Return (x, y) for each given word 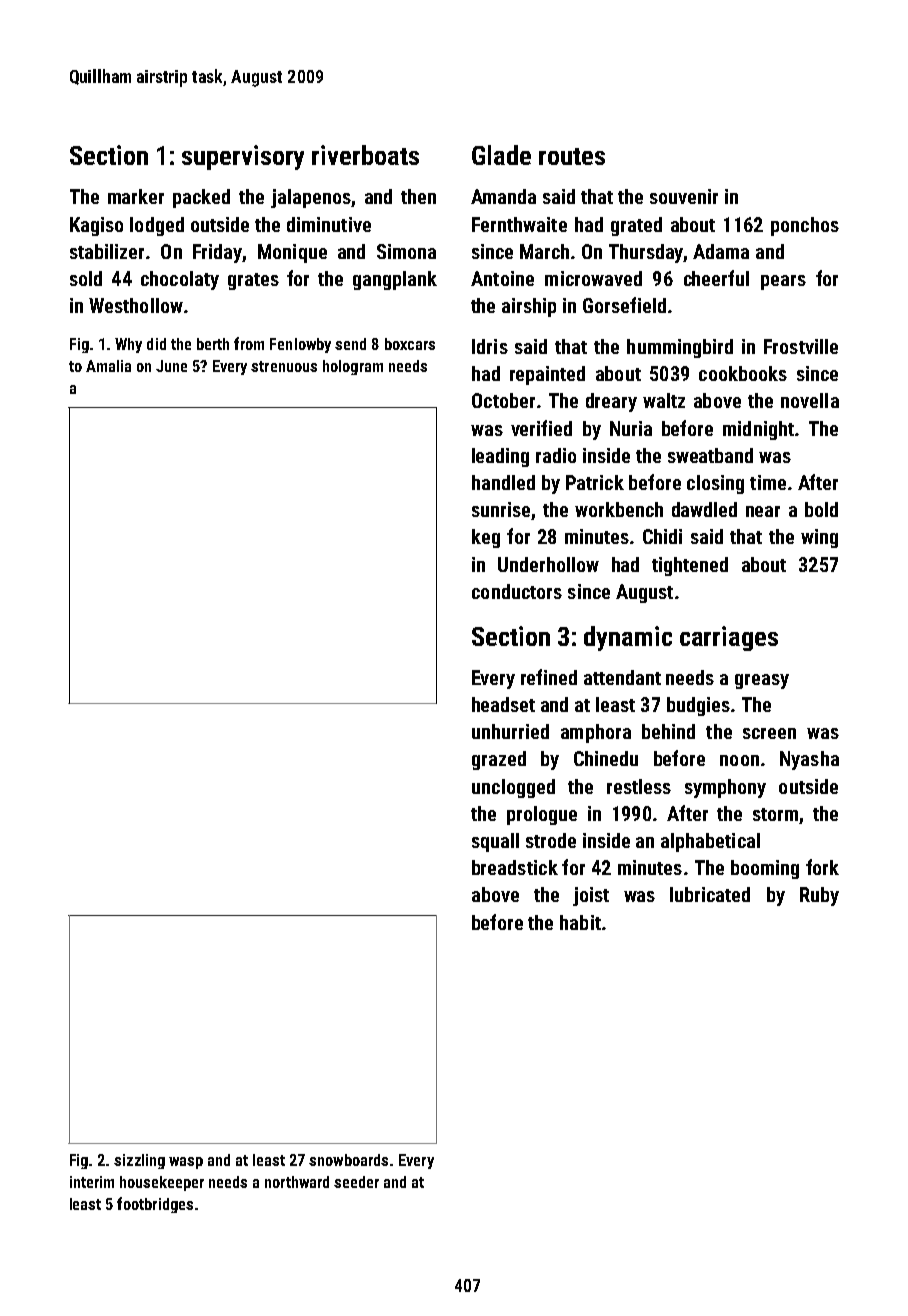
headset (503, 704)
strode (551, 840)
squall (495, 842)
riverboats (365, 155)
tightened (690, 566)
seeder (356, 1182)
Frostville (801, 346)
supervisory (243, 157)
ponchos (805, 226)
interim (92, 1182)
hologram (353, 367)
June (171, 366)
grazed (499, 760)
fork (822, 867)
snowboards (348, 1160)
